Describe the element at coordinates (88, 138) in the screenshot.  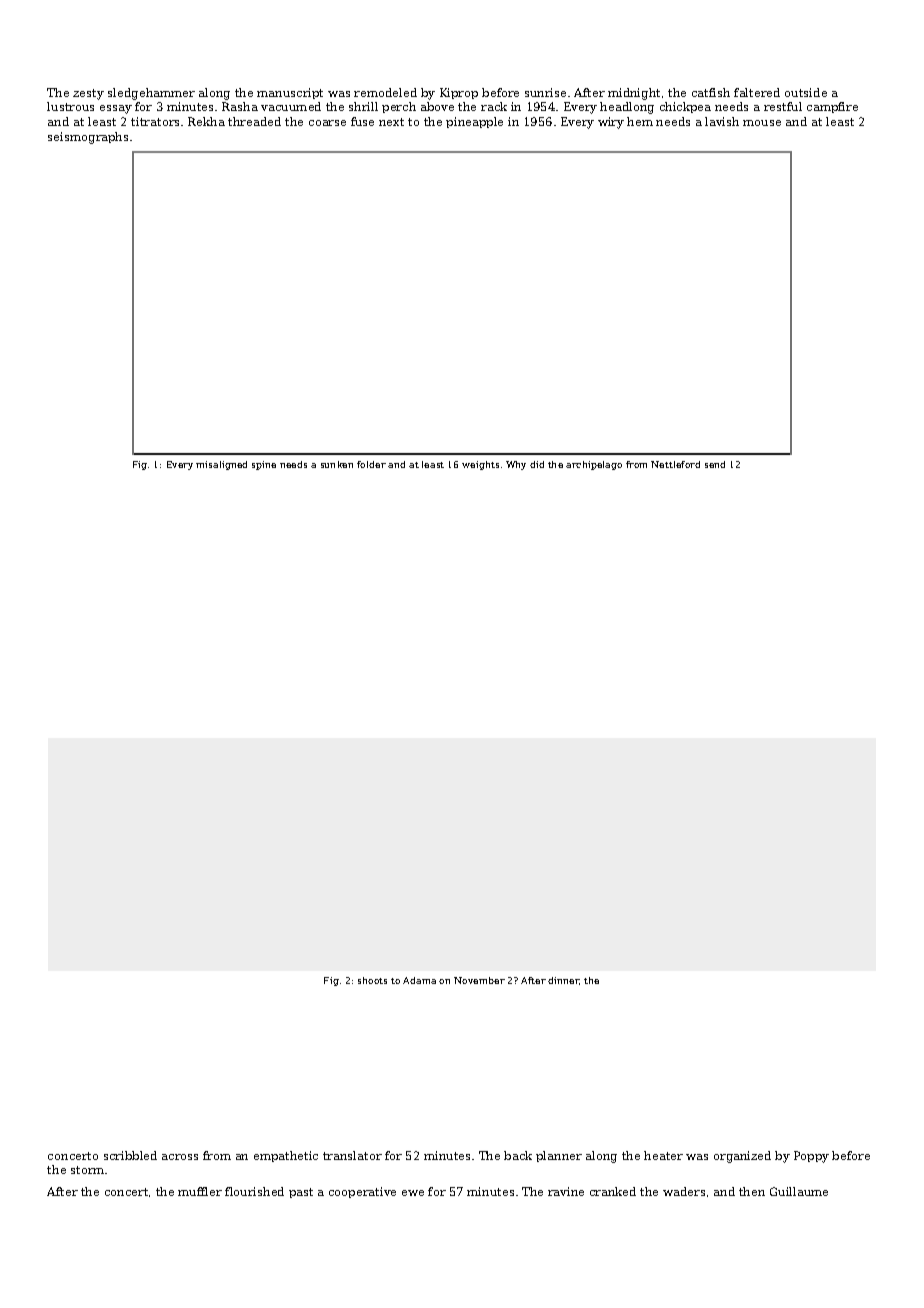
I see `seismographs` at that location.
